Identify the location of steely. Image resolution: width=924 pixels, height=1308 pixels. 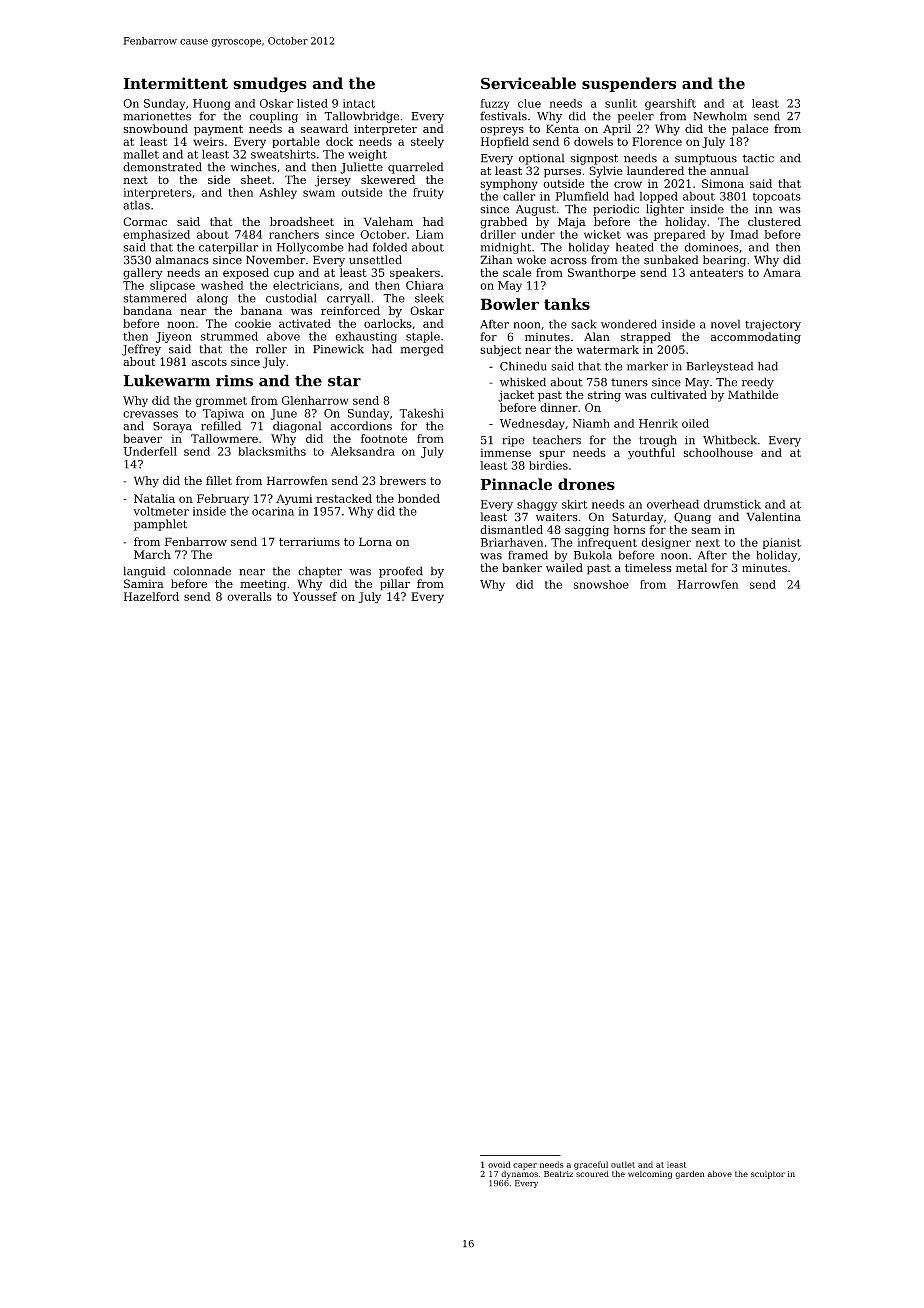
(427, 142).
